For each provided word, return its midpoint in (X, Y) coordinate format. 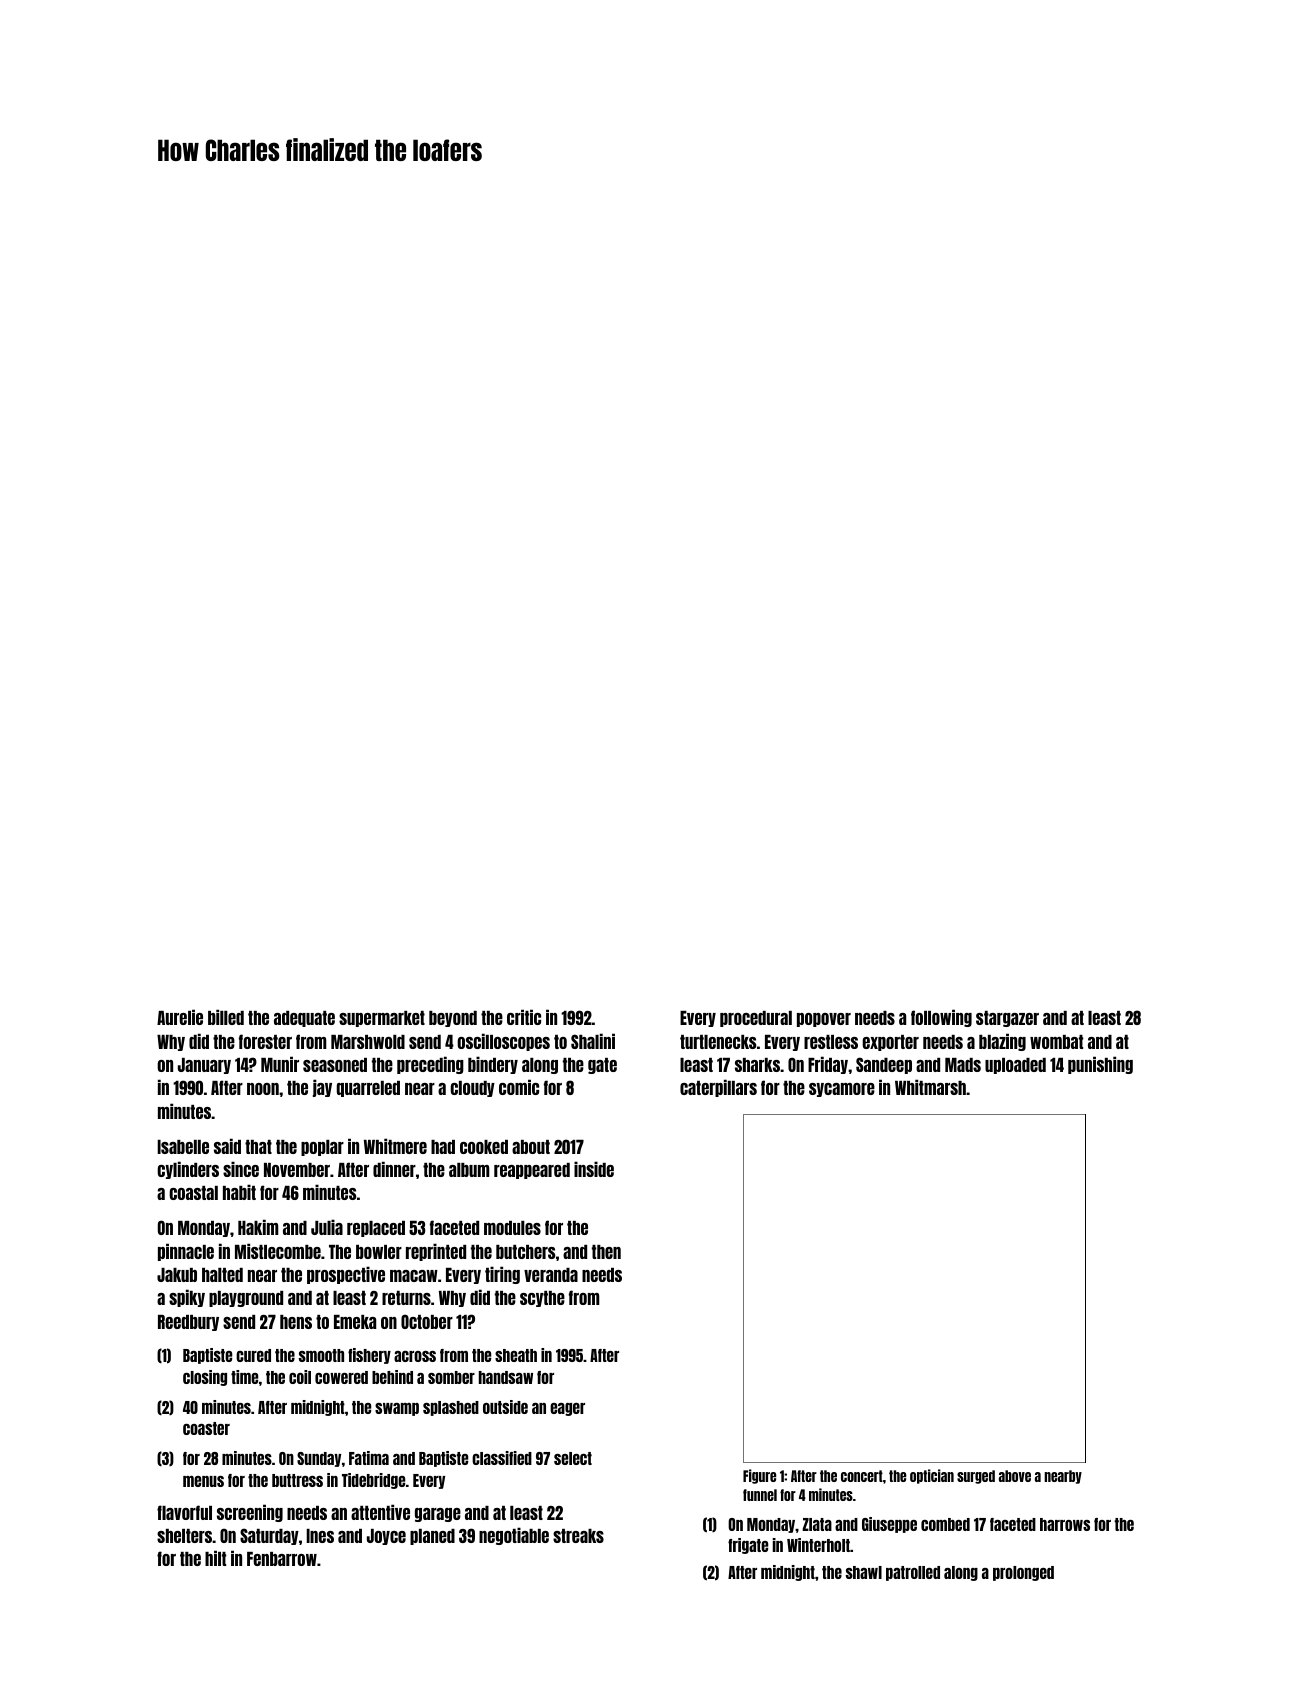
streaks (578, 1536)
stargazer (1007, 1019)
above (1015, 1476)
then (606, 1252)
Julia (327, 1227)
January (204, 1066)
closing (205, 1378)
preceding (430, 1065)
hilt (215, 1558)
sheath (516, 1355)
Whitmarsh (930, 1087)
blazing (1002, 1042)
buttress (297, 1480)
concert (862, 1476)
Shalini (593, 1041)
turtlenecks (718, 1042)
